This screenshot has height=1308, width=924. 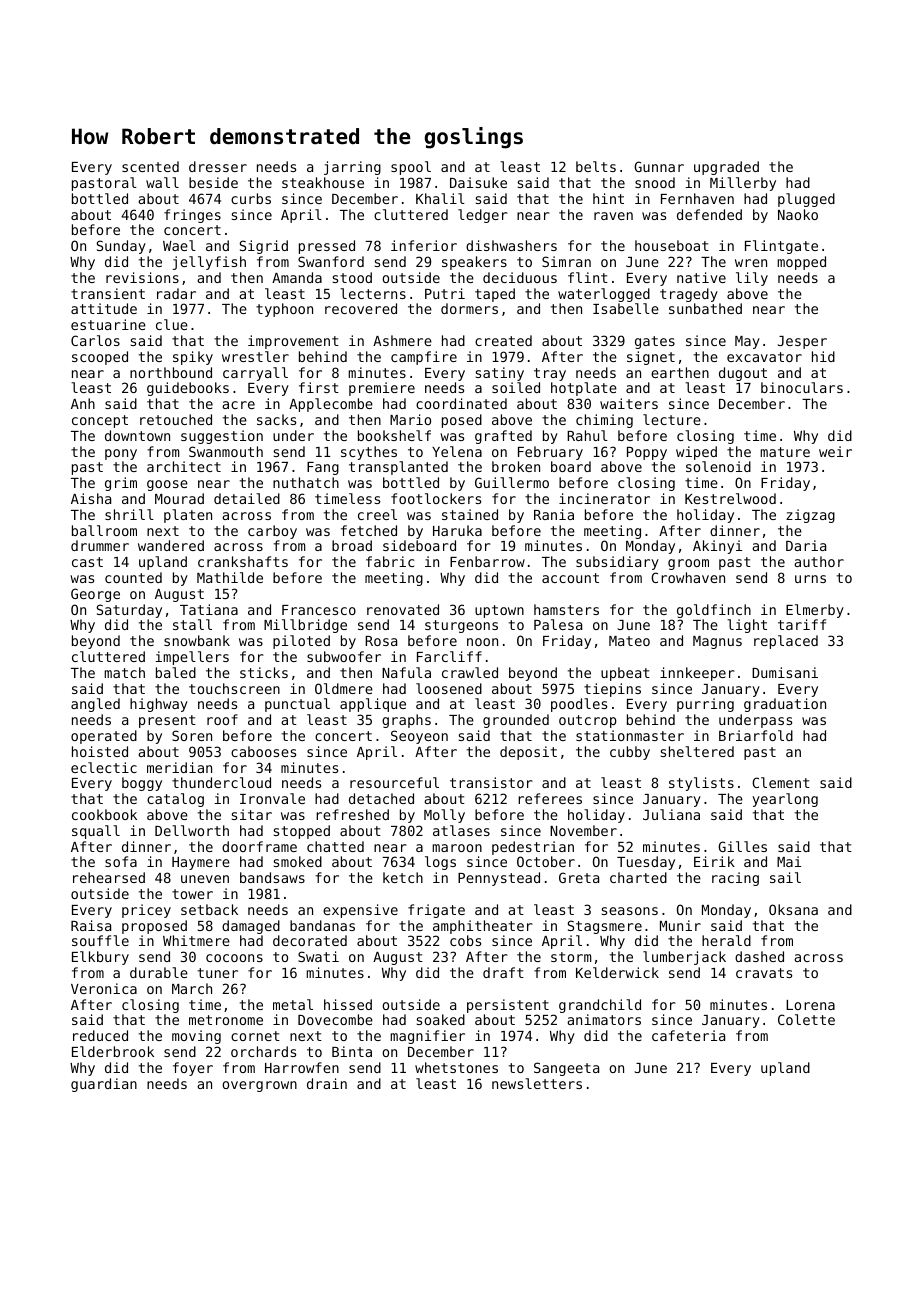 What do you see at coordinates (596, 166) in the screenshot?
I see `belts` at bounding box center [596, 166].
